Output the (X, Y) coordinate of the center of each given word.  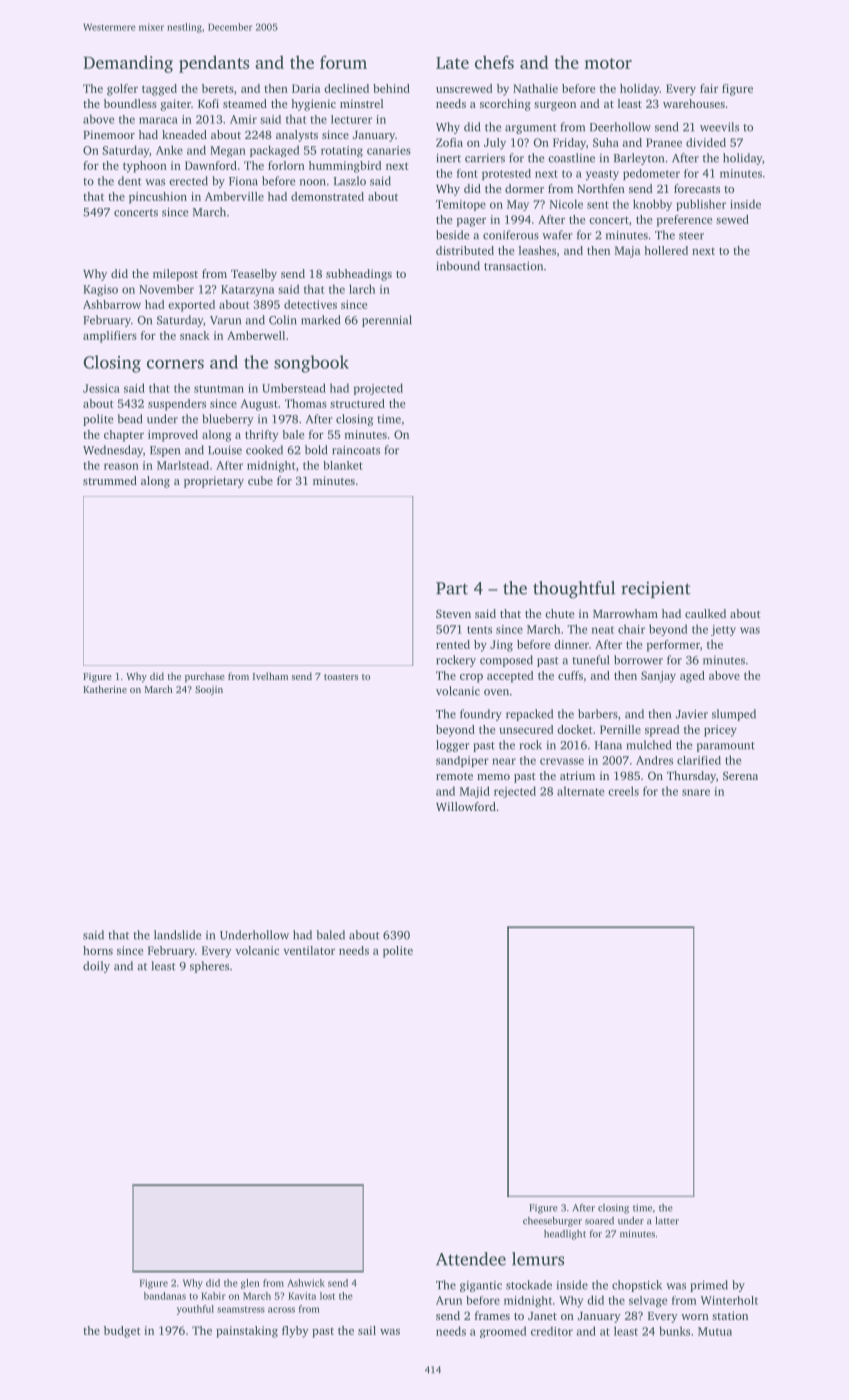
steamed (245, 103)
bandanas (165, 1296)
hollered (666, 250)
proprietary (214, 482)
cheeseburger (552, 1222)
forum (343, 62)
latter (667, 1221)
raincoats (356, 450)
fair (709, 88)
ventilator (309, 950)
